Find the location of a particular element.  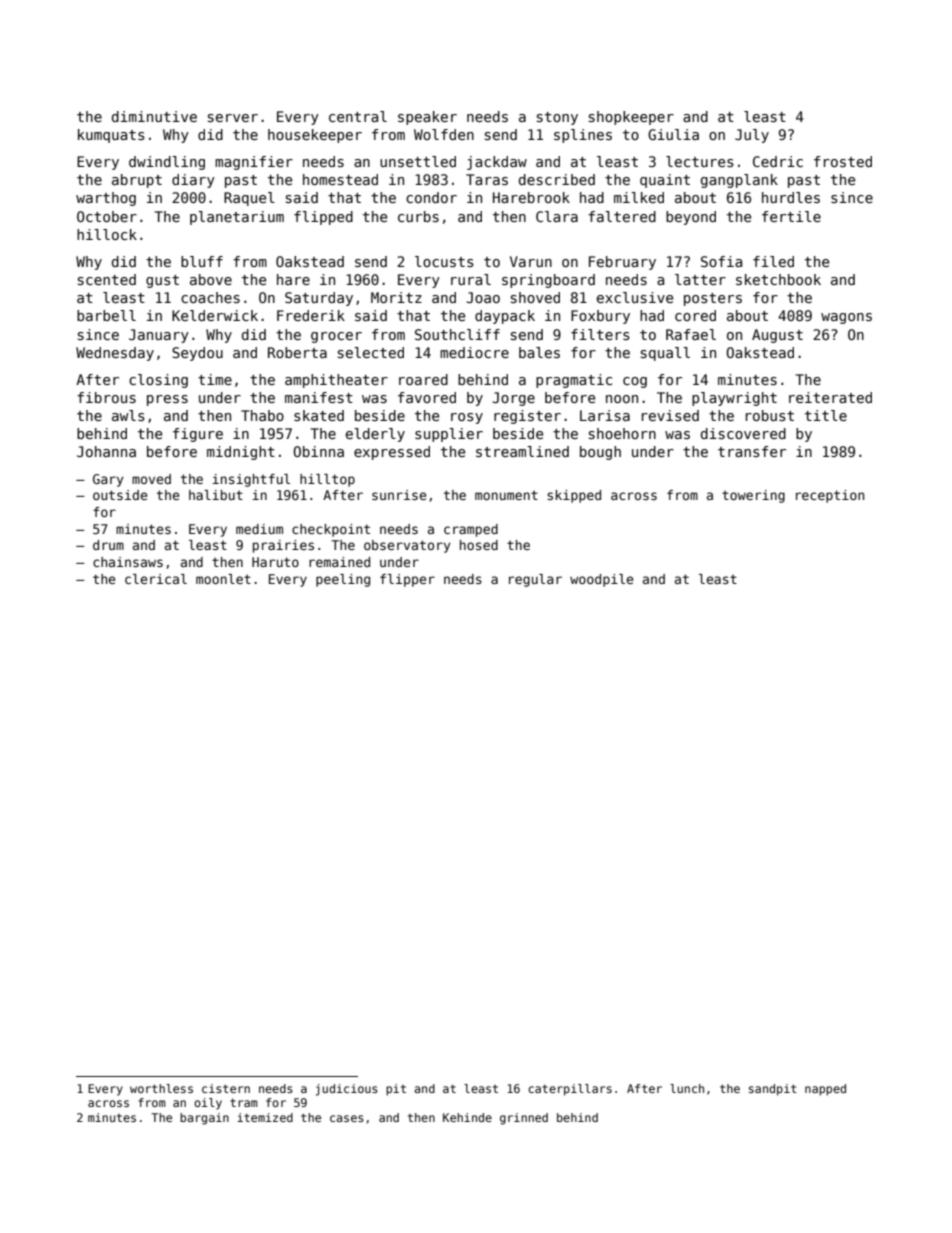

cistern is located at coordinates (226, 1088).
